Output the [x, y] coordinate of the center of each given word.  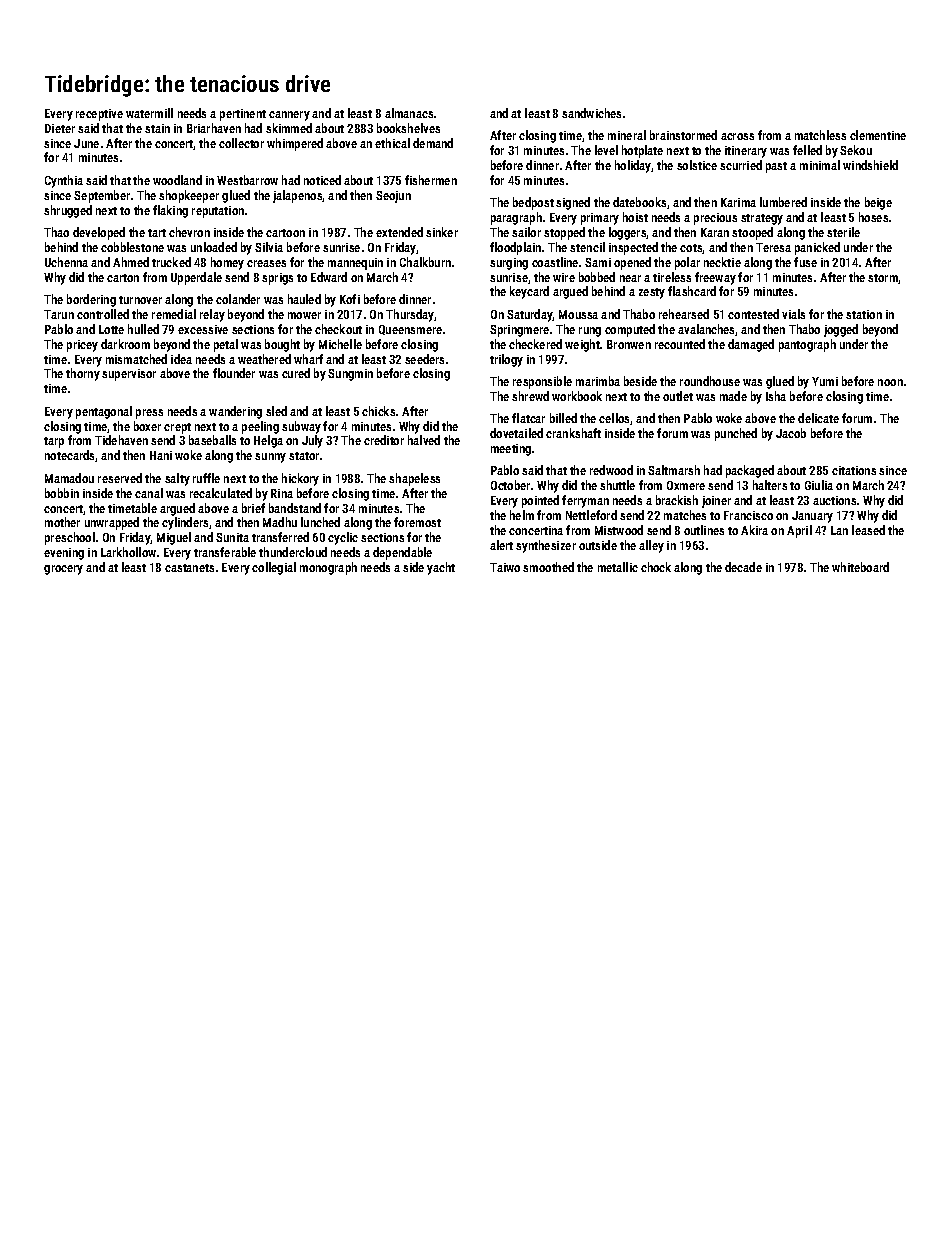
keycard [529, 292]
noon [890, 382]
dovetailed [516, 433]
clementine [878, 135]
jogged [841, 330]
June [86, 143]
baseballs [212, 440]
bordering [91, 300]
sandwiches [591, 113]
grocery [63, 570]
